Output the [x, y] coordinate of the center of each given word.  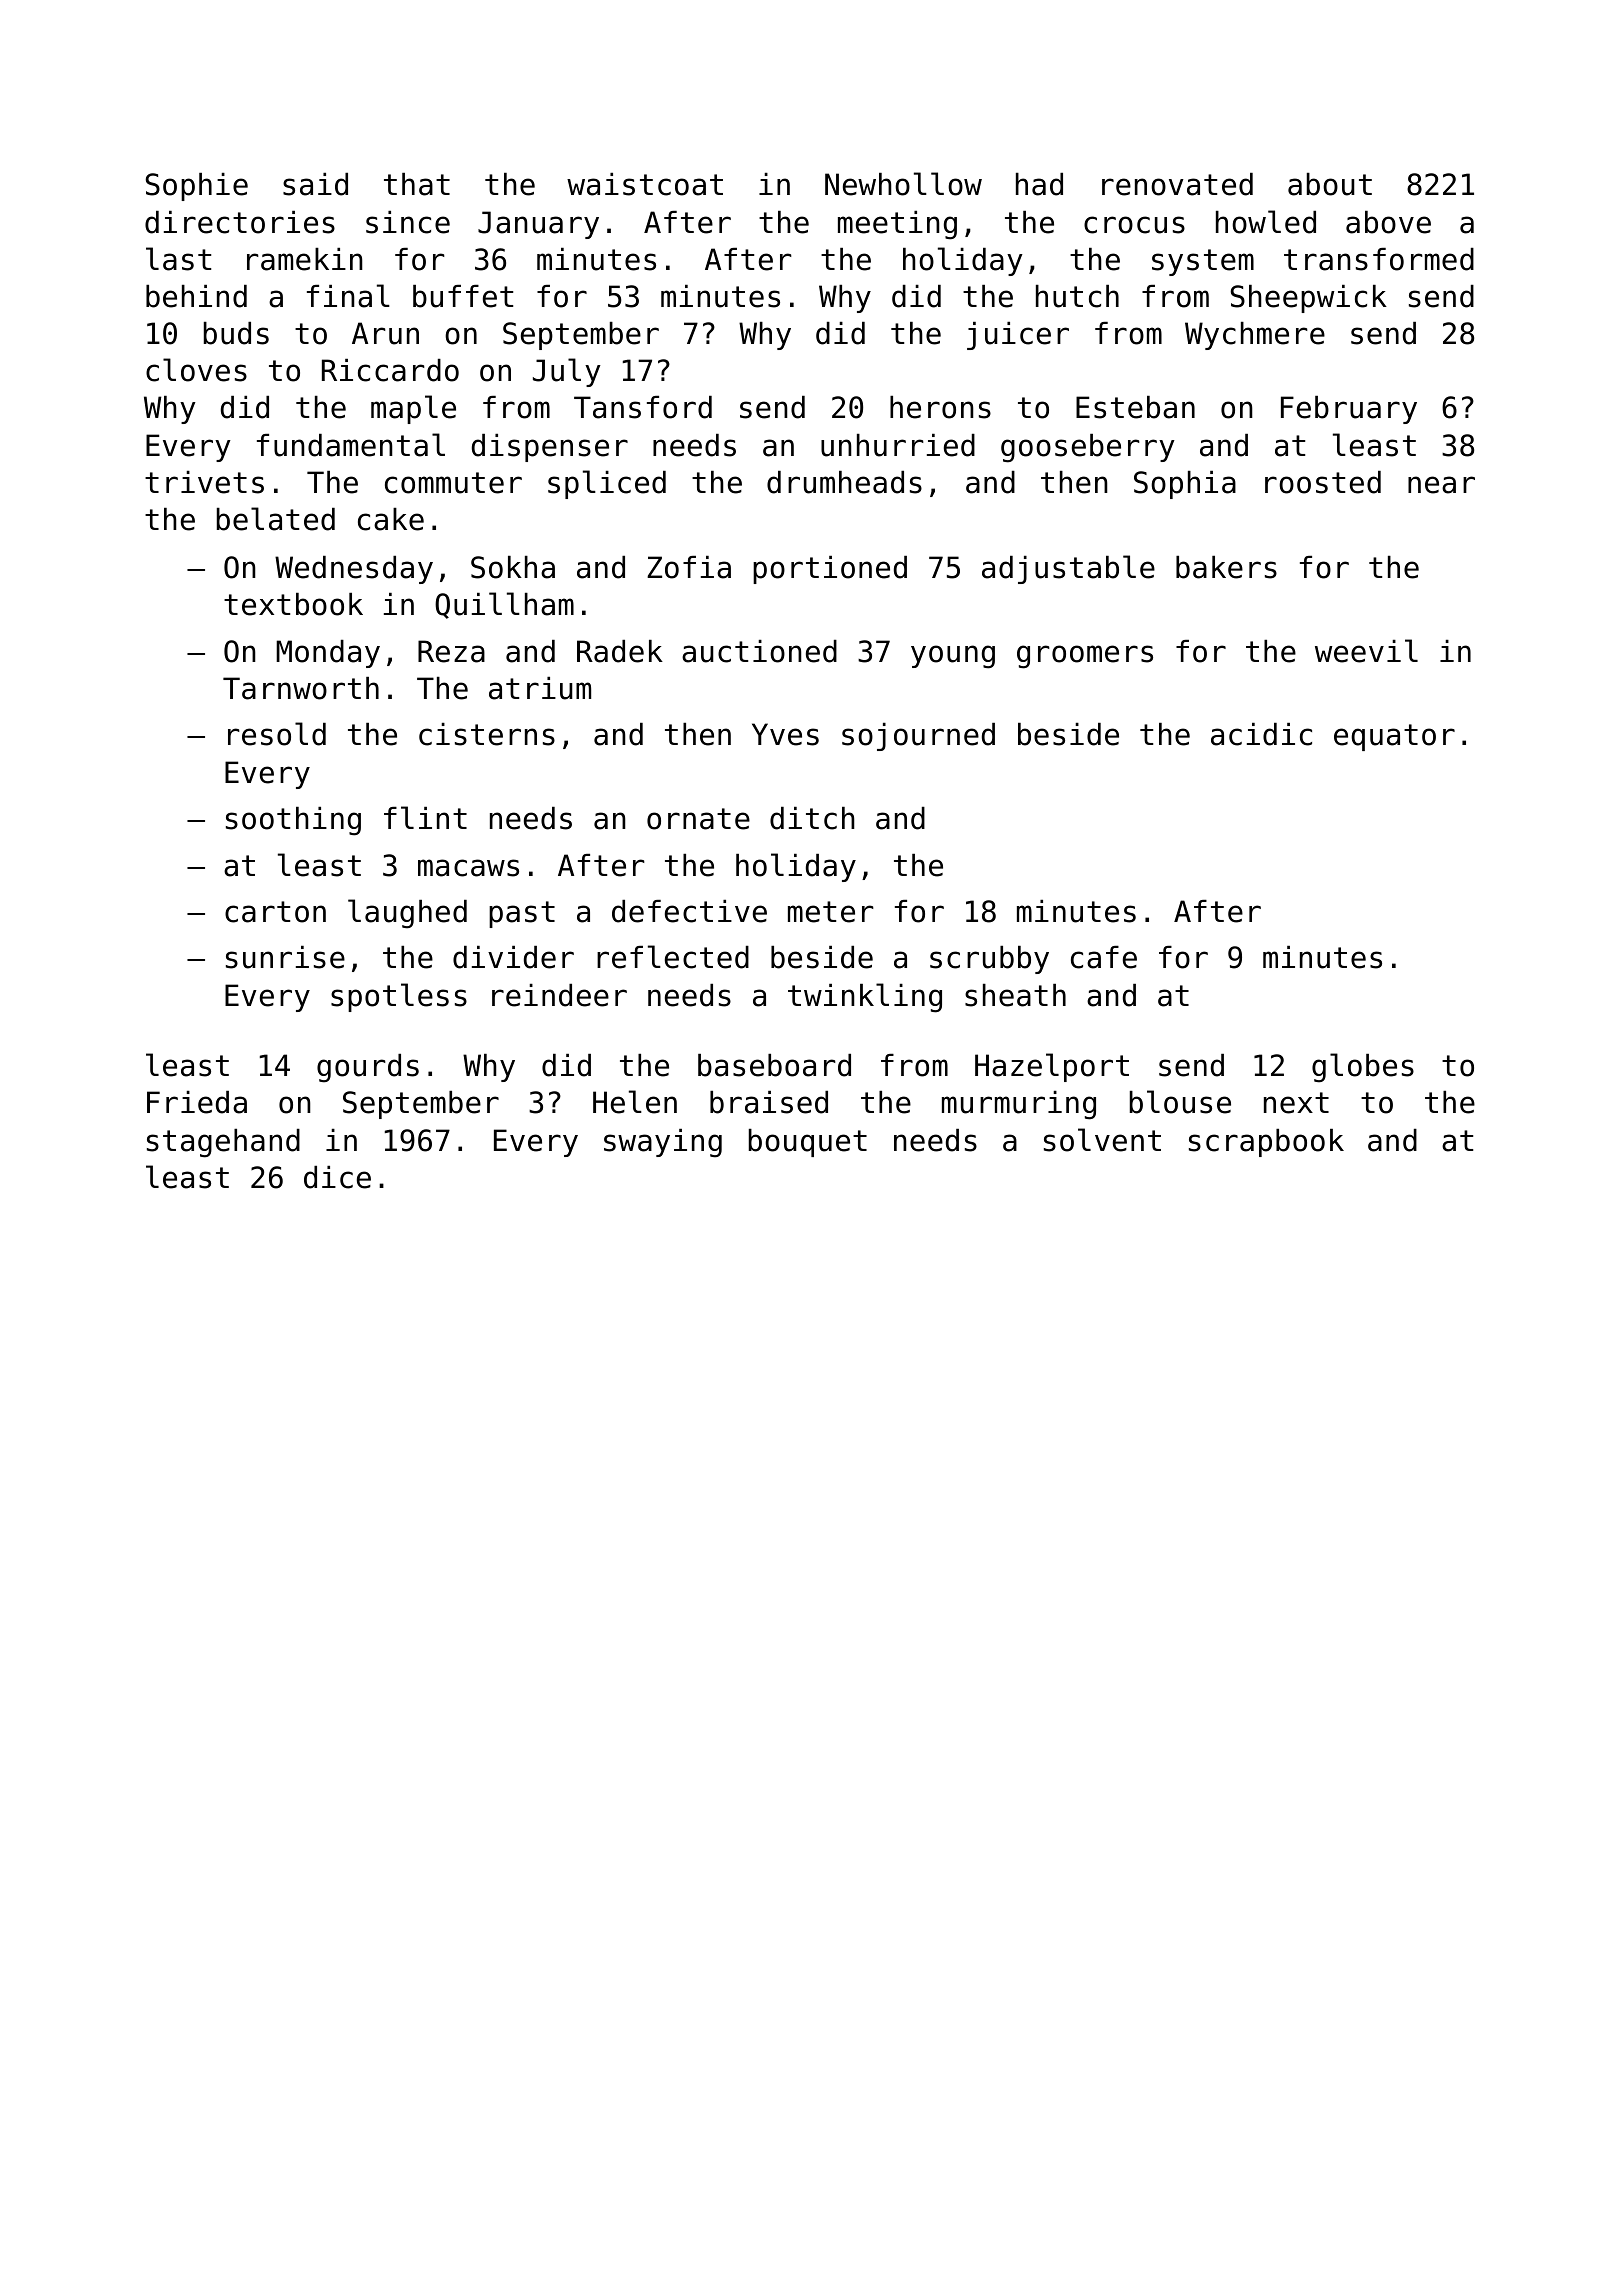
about [1330, 184]
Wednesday [354, 570]
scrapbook [1266, 1143]
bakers [1226, 567]
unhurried [898, 445]
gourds [368, 1068]
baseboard [774, 1065]
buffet [463, 296]
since [408, 222]
